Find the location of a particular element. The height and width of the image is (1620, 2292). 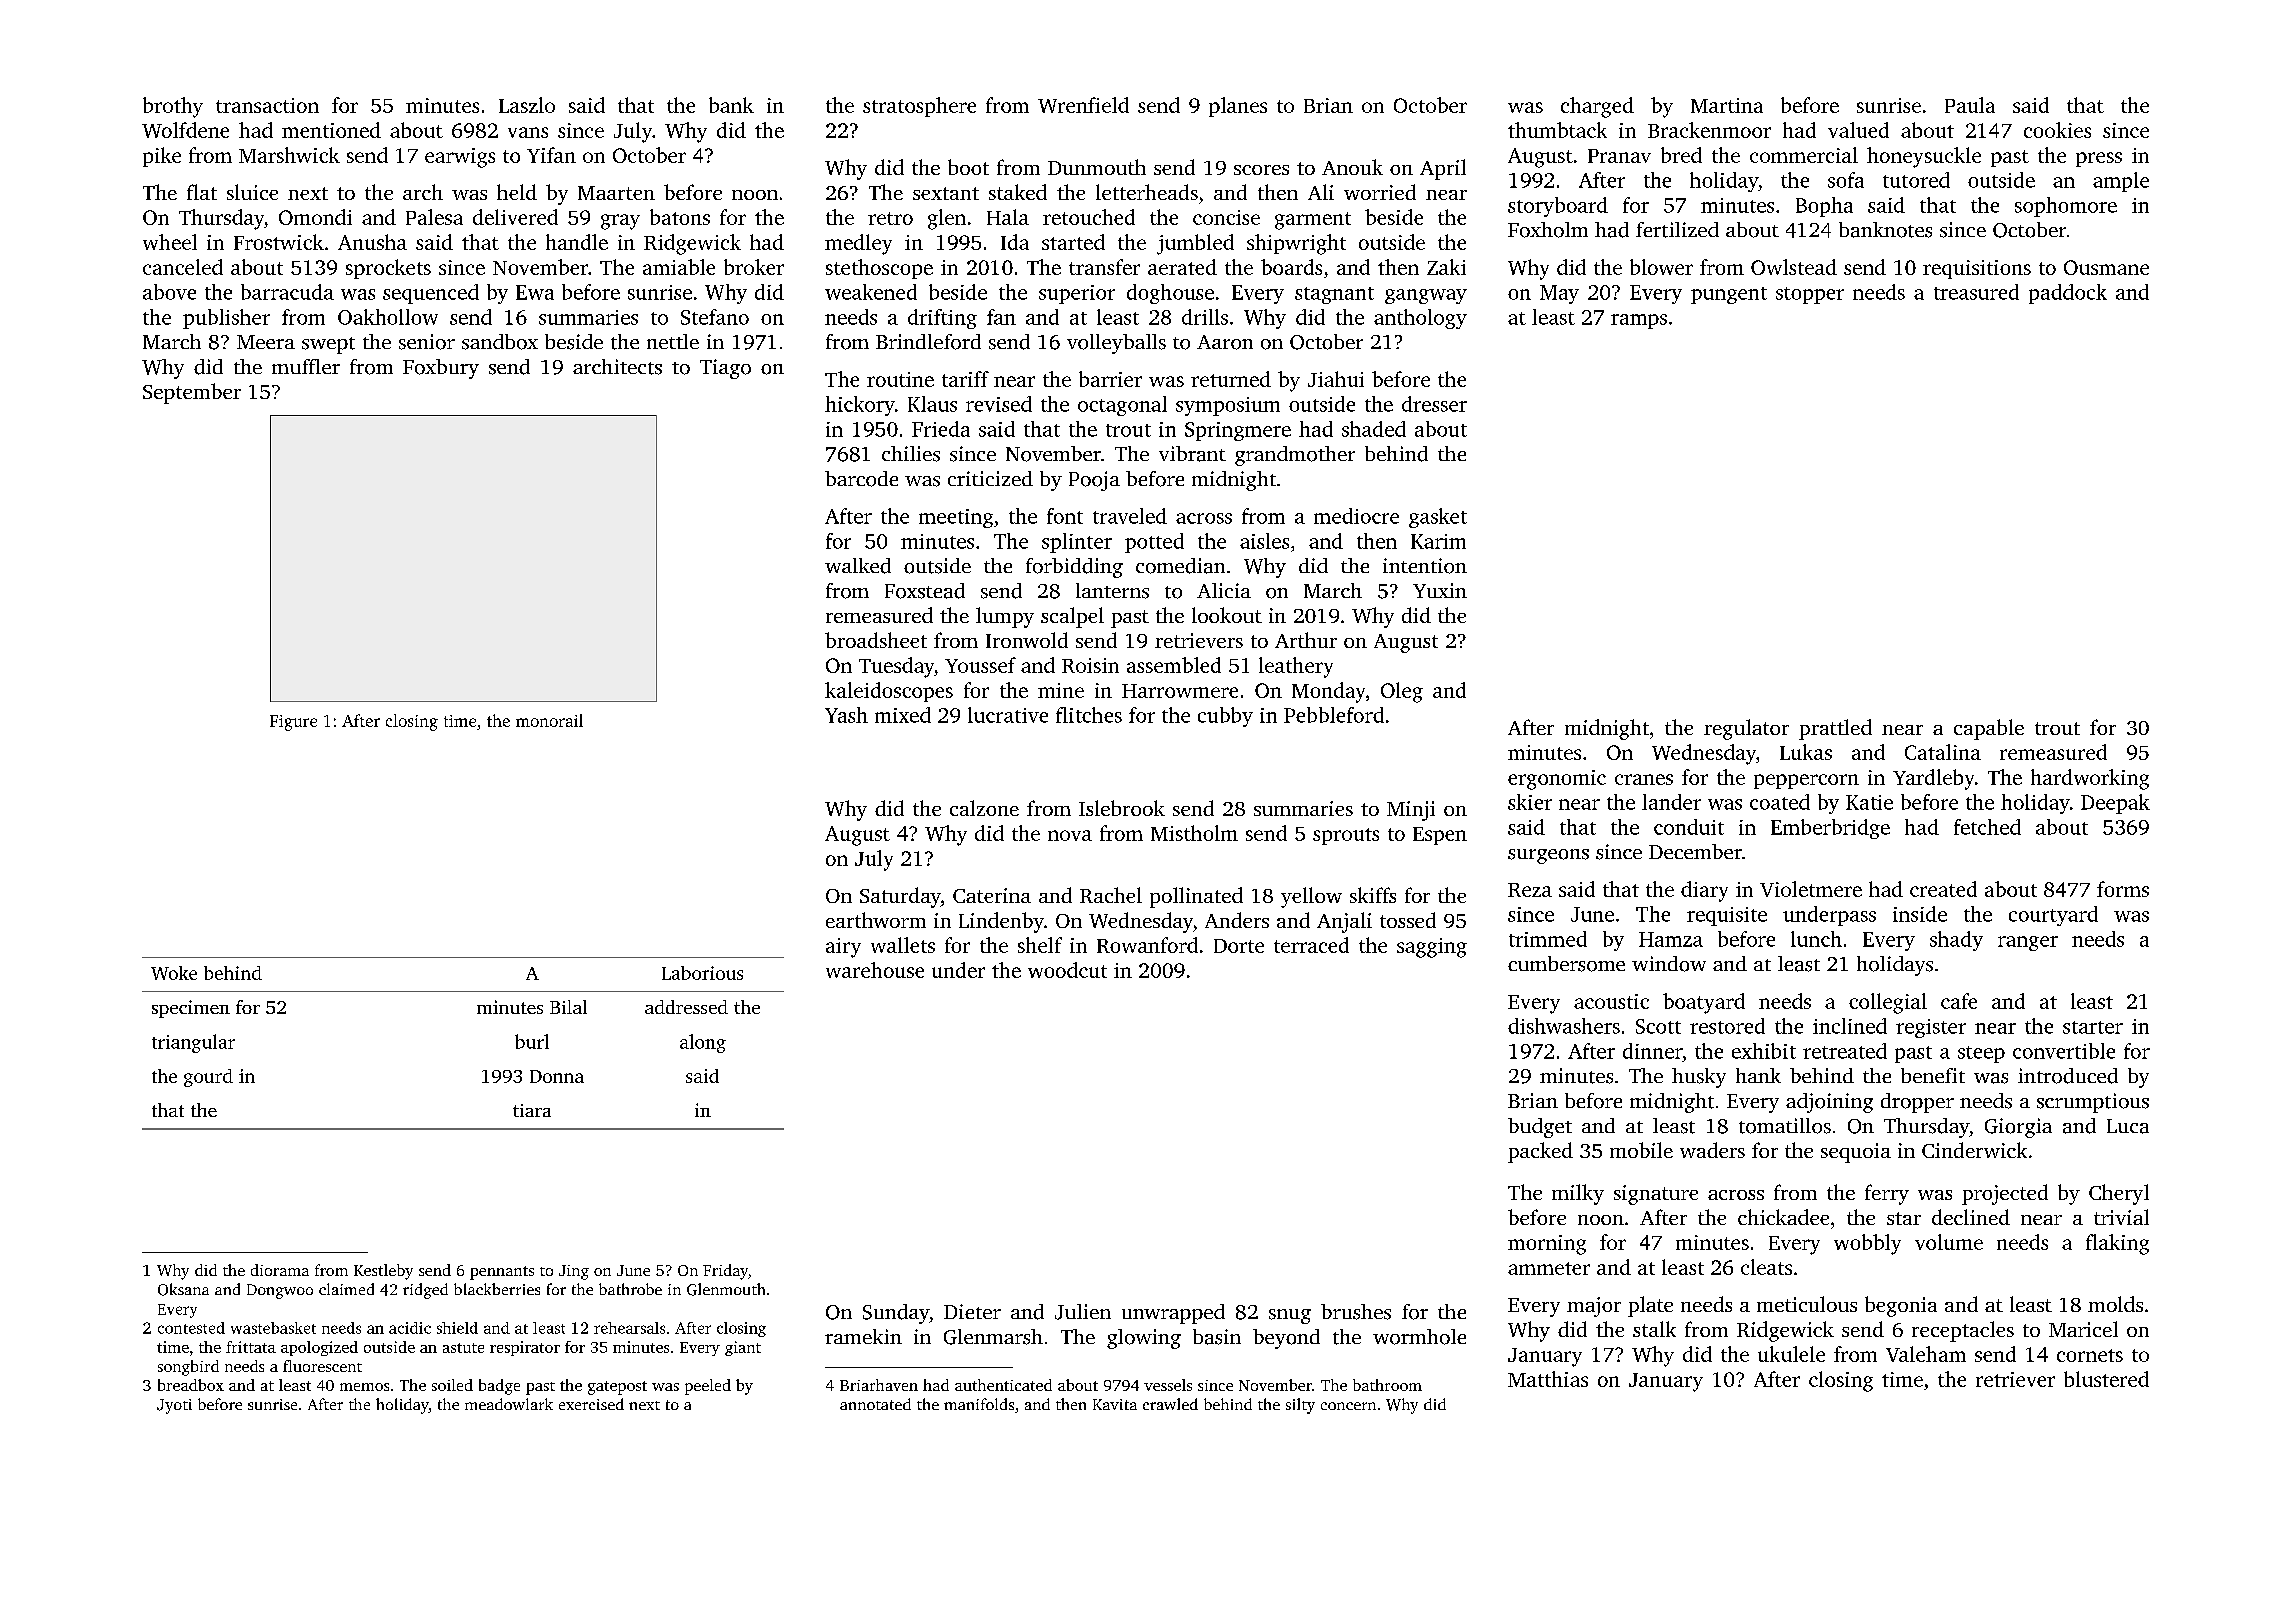

blustered is located at coordinates (2106, 1379).
